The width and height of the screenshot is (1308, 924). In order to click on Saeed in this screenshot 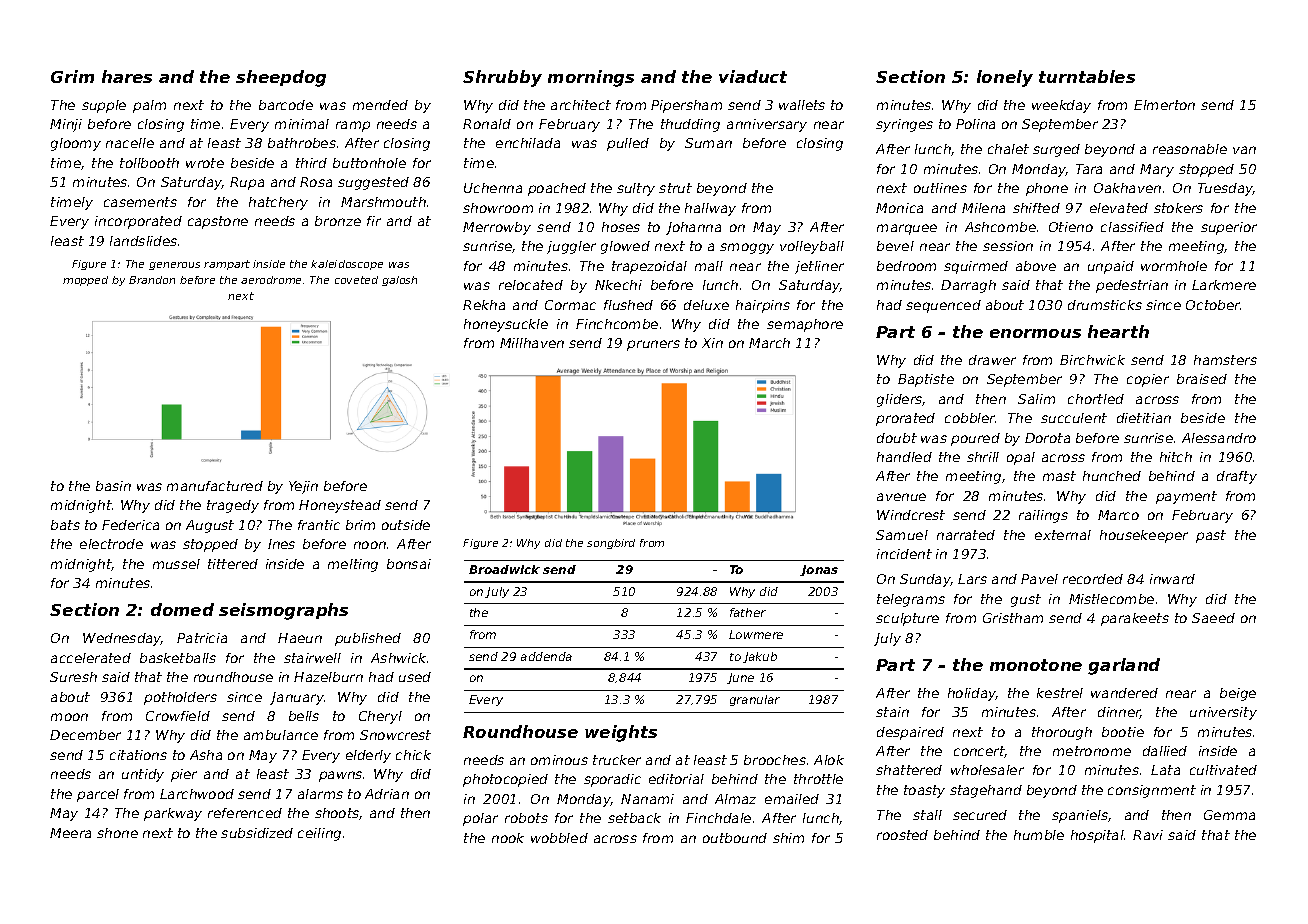, I will do `click(1213, 618)`.
